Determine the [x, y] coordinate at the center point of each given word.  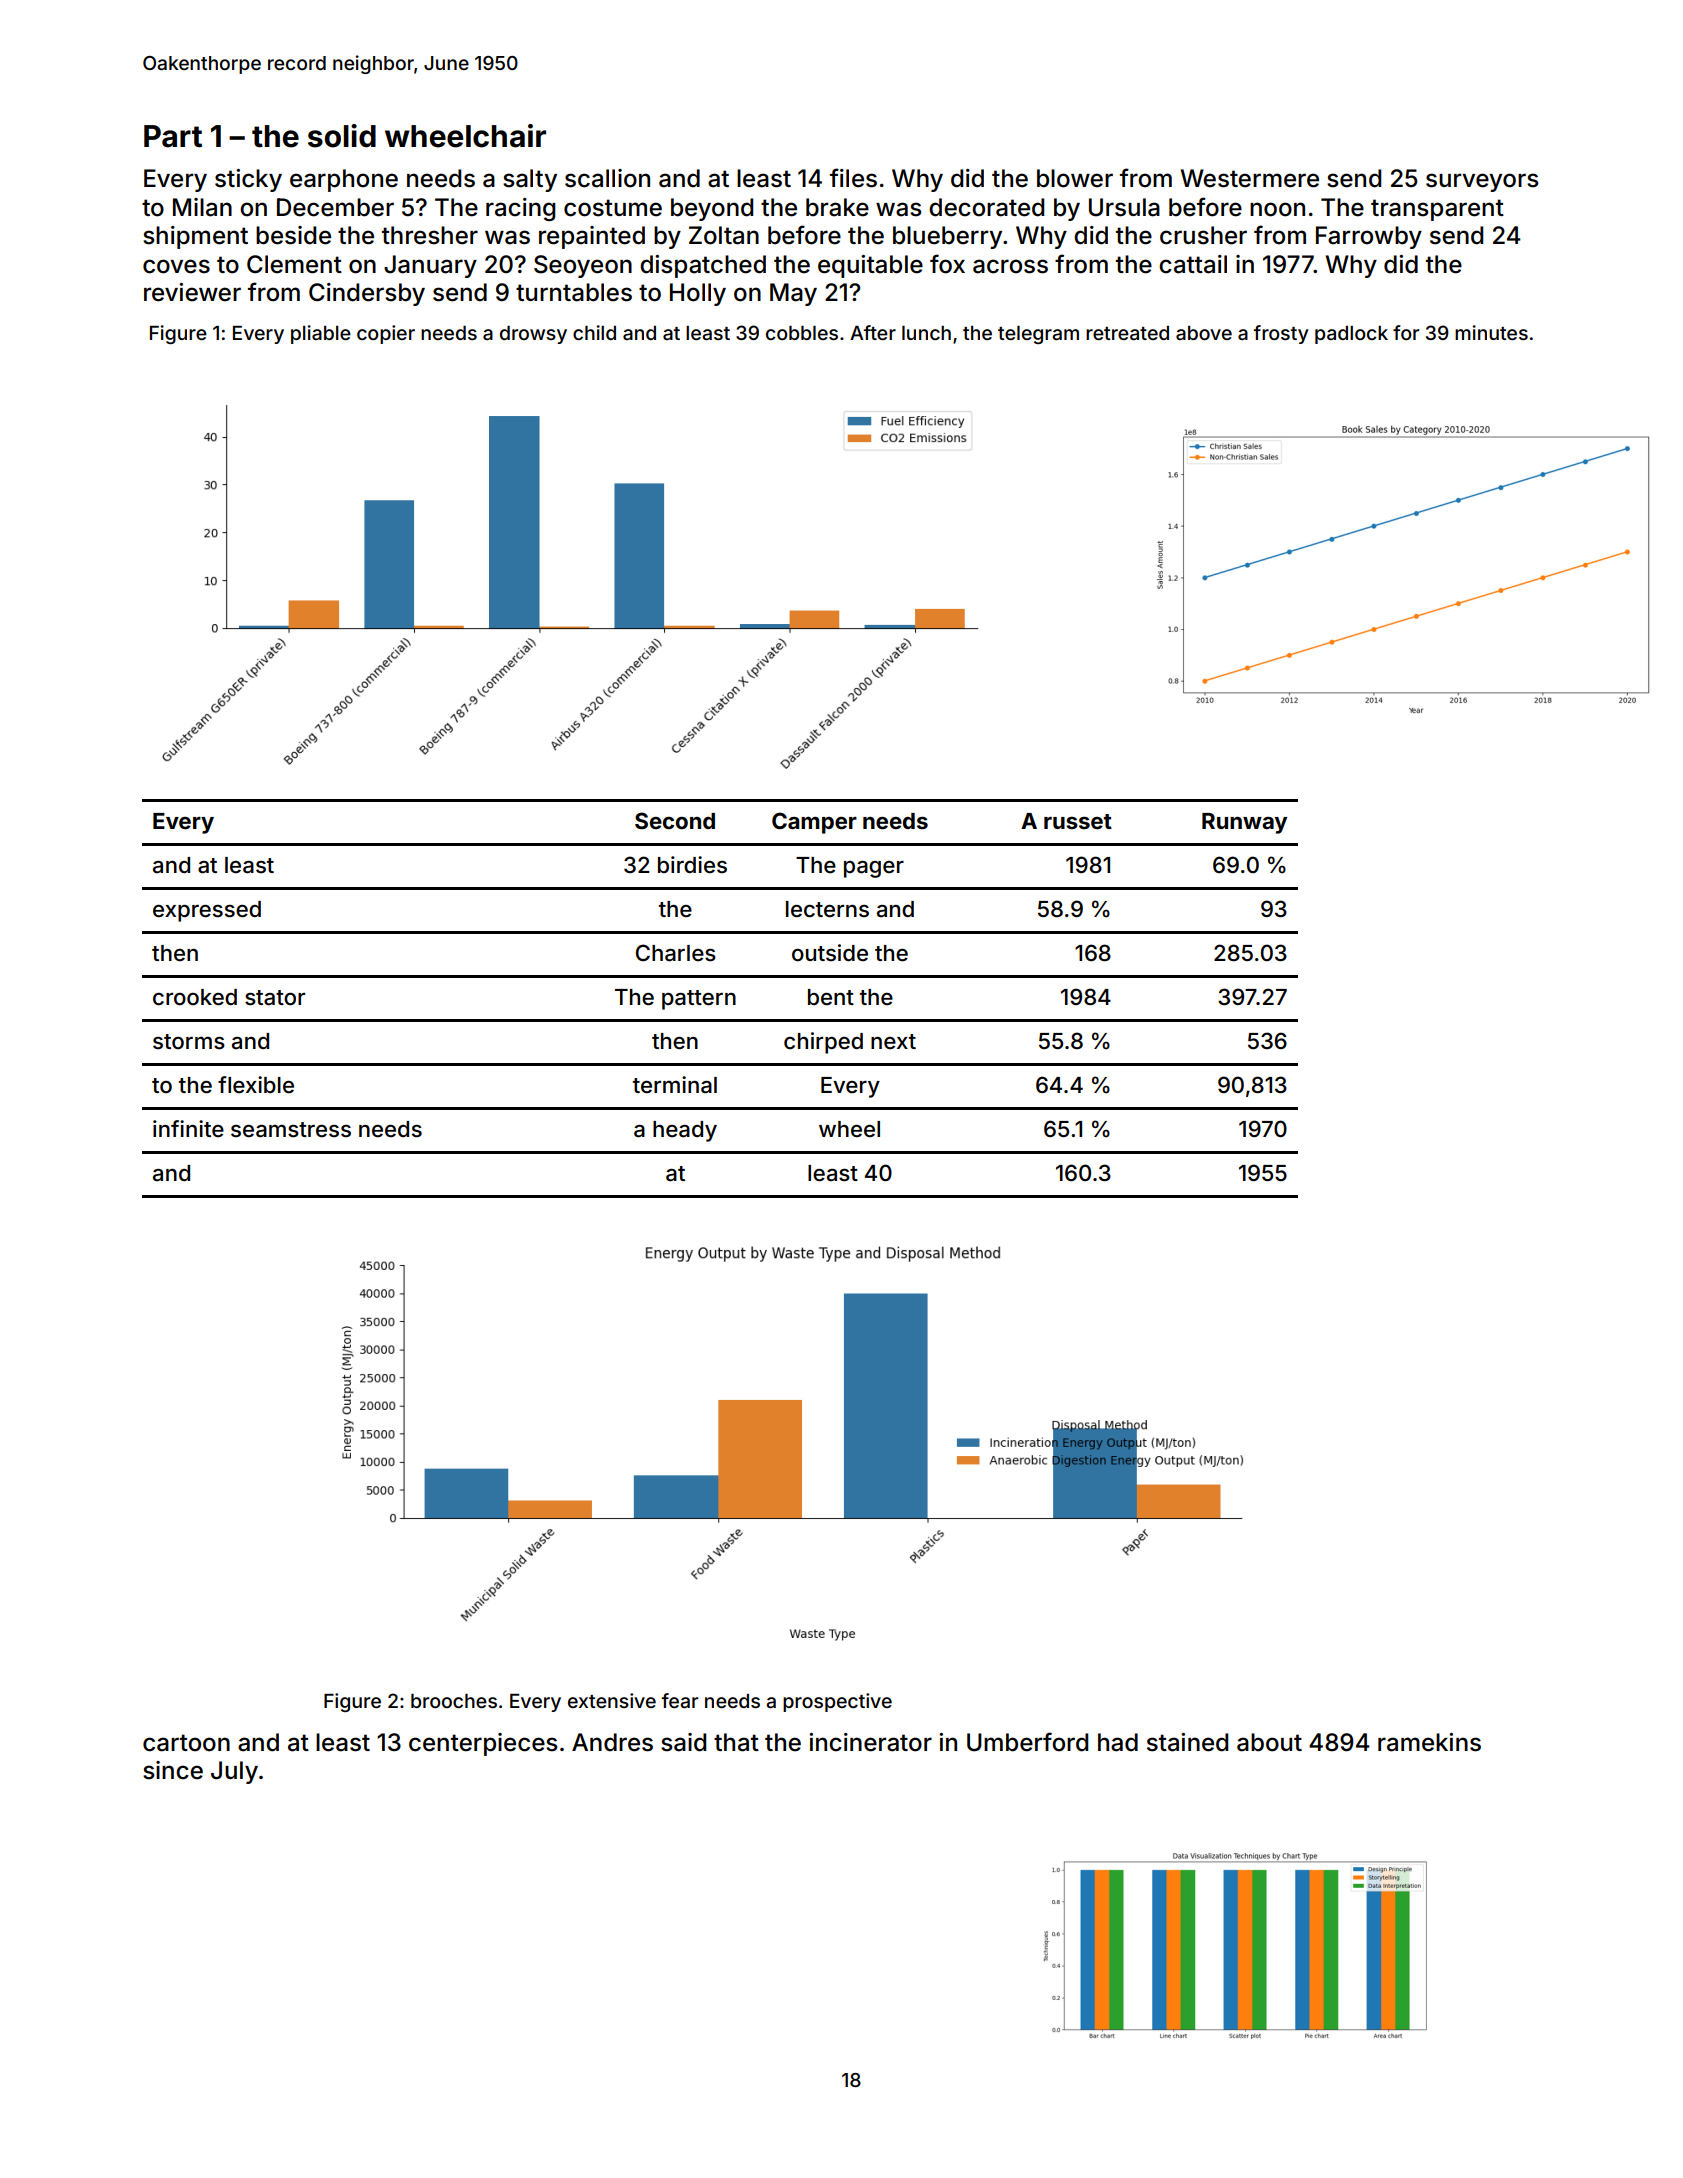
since [173, 1770]
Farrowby [1369, 237]
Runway [1244, 823]
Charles [676, 953]
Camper [814, 823]
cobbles [802, 333]
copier [386, 334]
